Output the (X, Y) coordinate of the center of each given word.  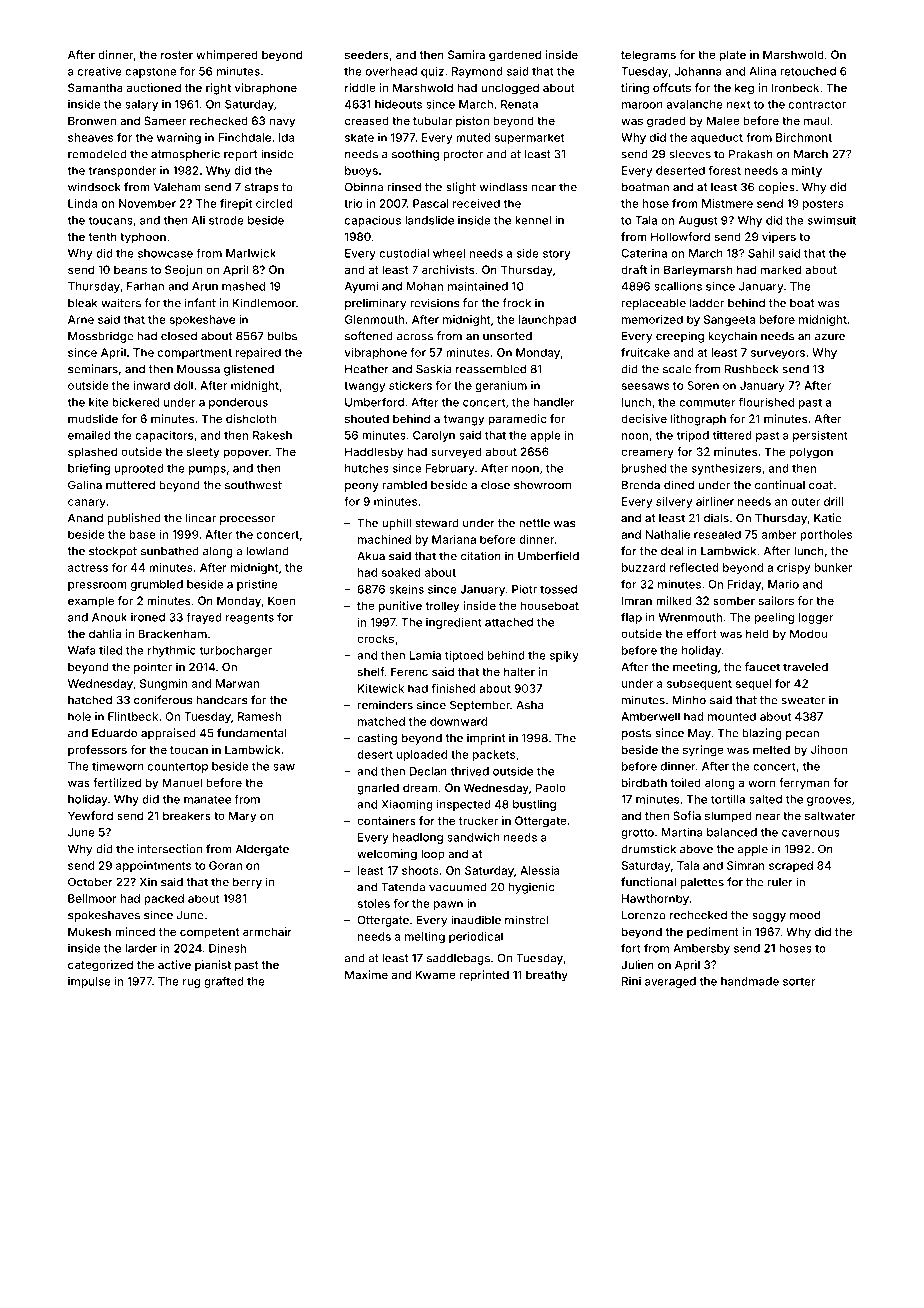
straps (262, 188)
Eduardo (114, 733)
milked (674, 600)
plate (733, 56)
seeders (367, 54)
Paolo (551, 787)
